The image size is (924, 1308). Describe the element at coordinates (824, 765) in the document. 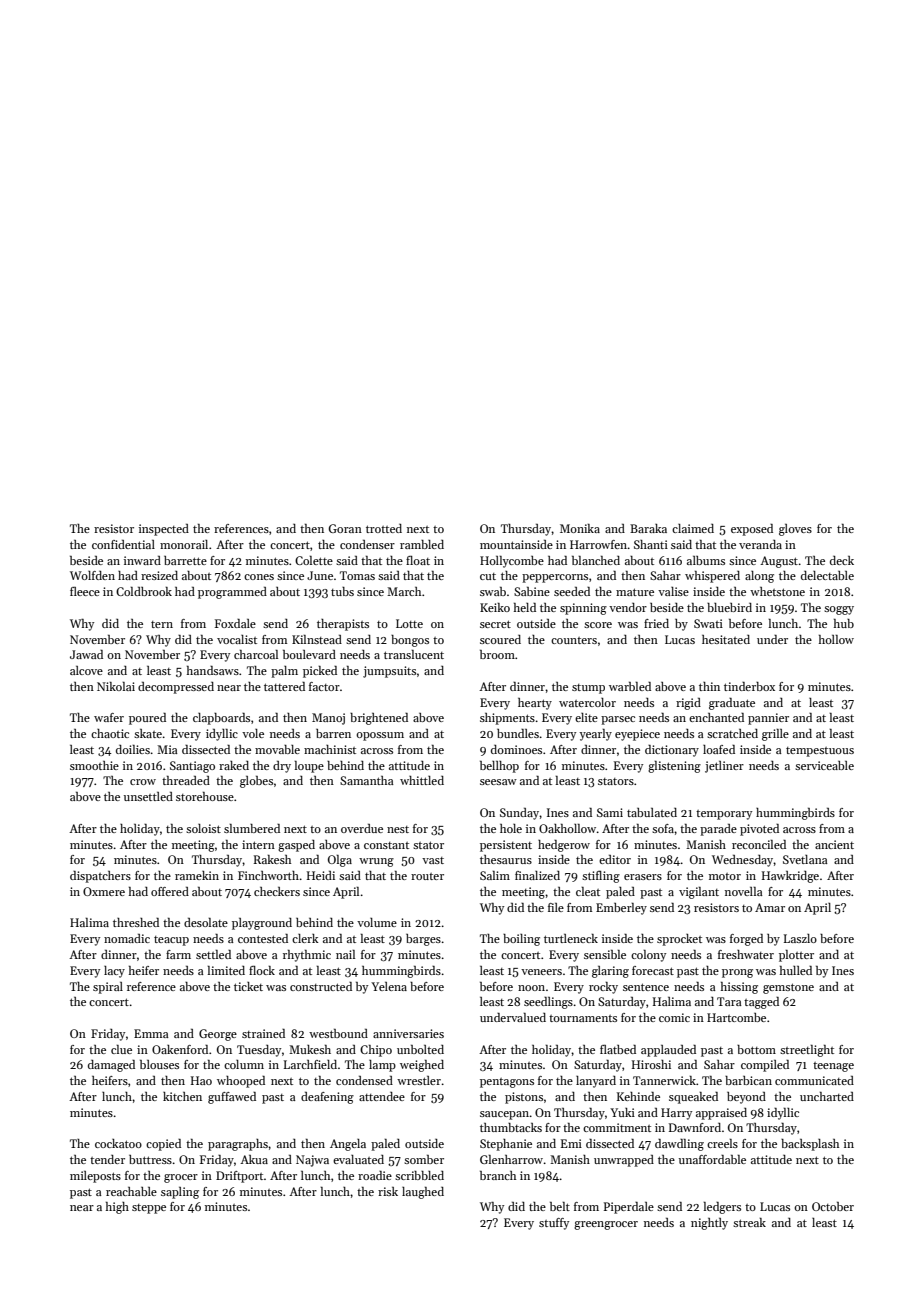

I see `serviceable` at that location.
